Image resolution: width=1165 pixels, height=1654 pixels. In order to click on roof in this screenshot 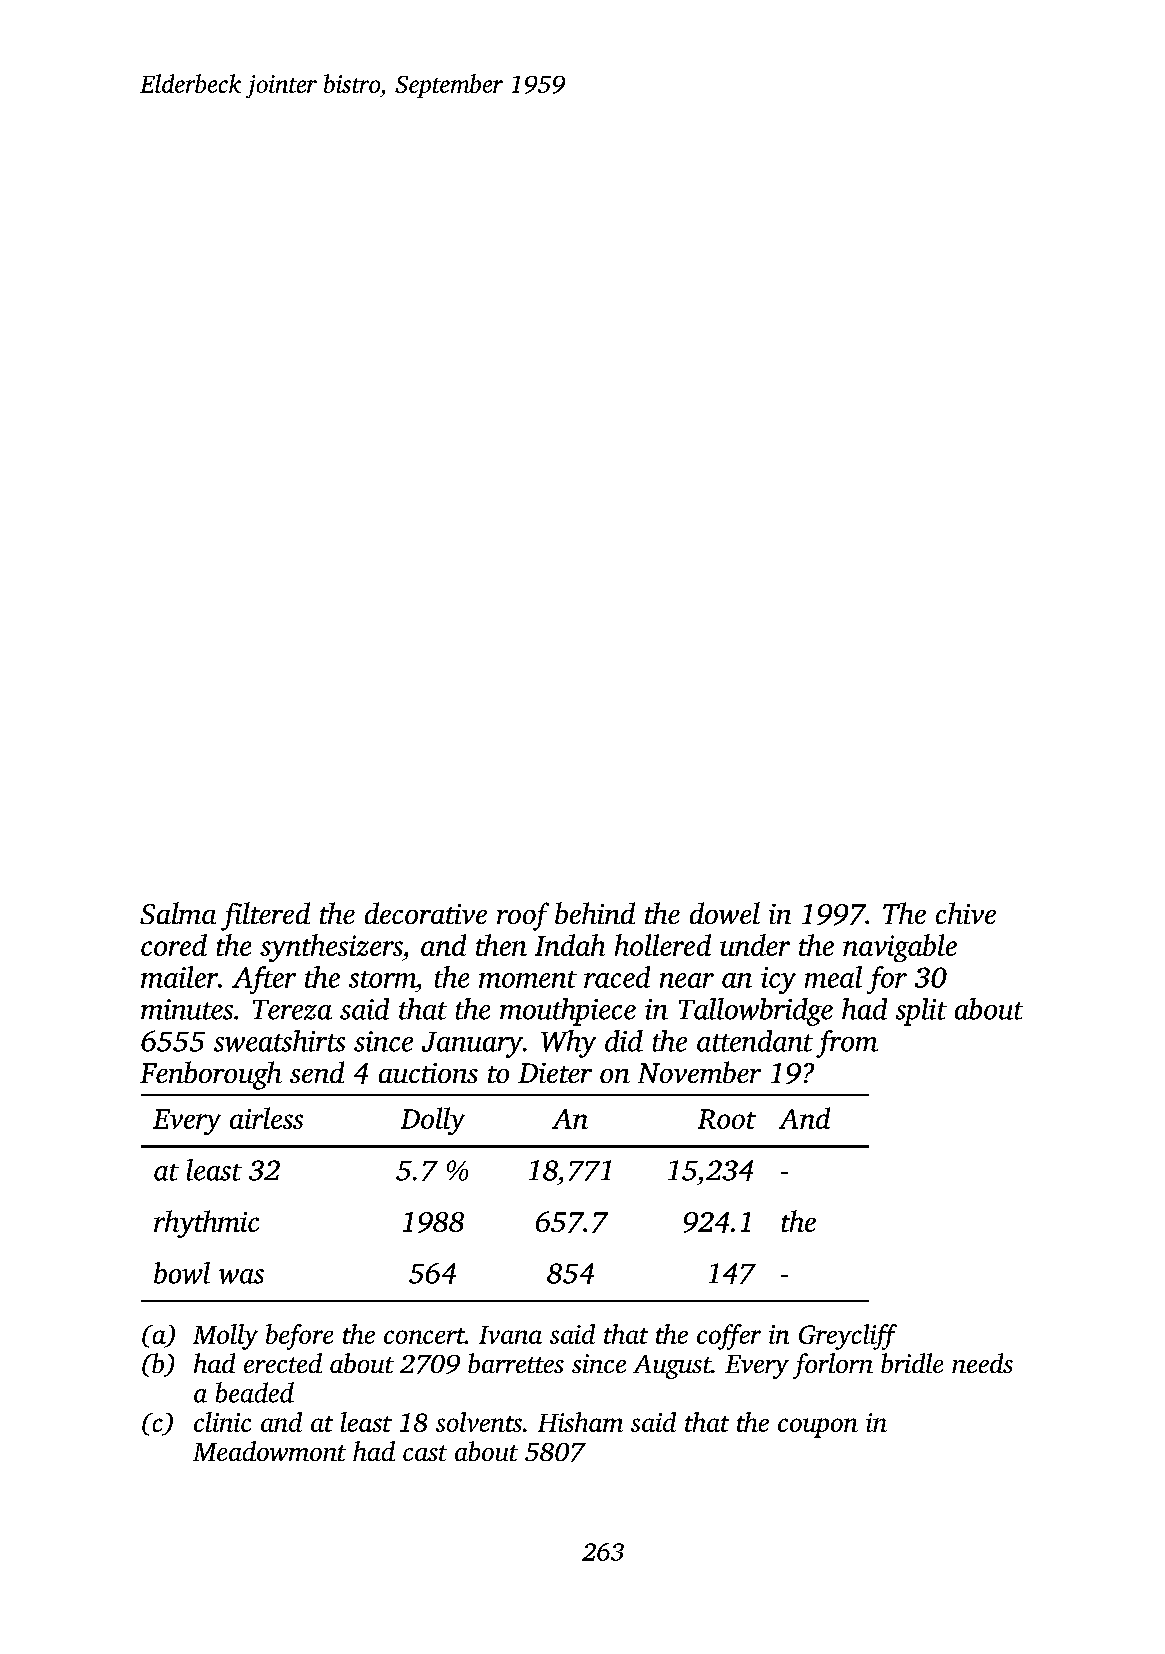, I will do `click(523, 916)`.
